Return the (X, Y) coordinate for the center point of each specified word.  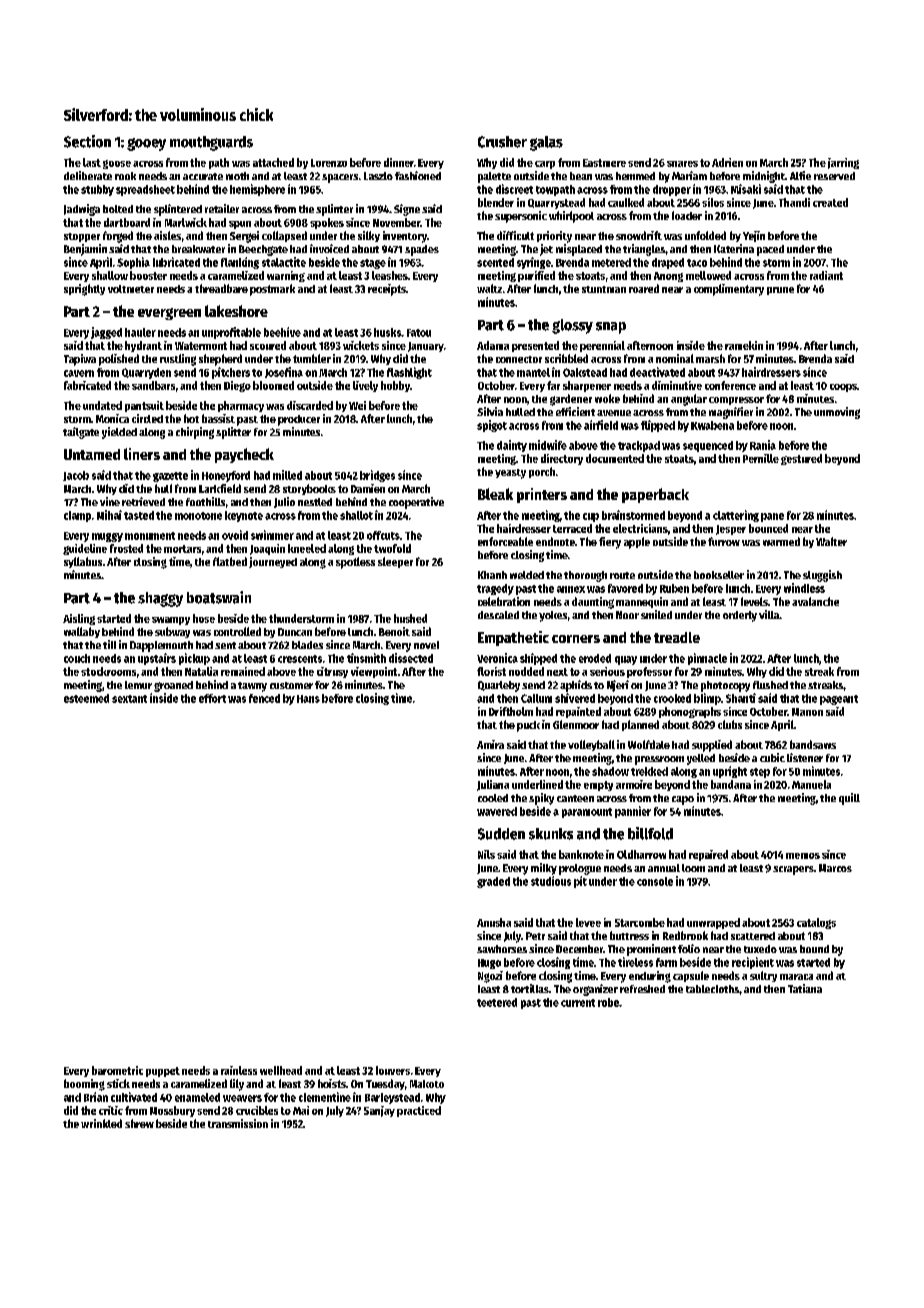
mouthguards (211, 143)
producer (299, 420)
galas (546, 143)
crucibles (257, 1110)
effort (212, 698)
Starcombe (640, 922)
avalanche (815, 601)
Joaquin (267, 549)
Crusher (502, 142)
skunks (551, 834)
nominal (675, 358)
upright (730, 772)
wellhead (281, 1070)
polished (119, 360)
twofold (392, 548)
